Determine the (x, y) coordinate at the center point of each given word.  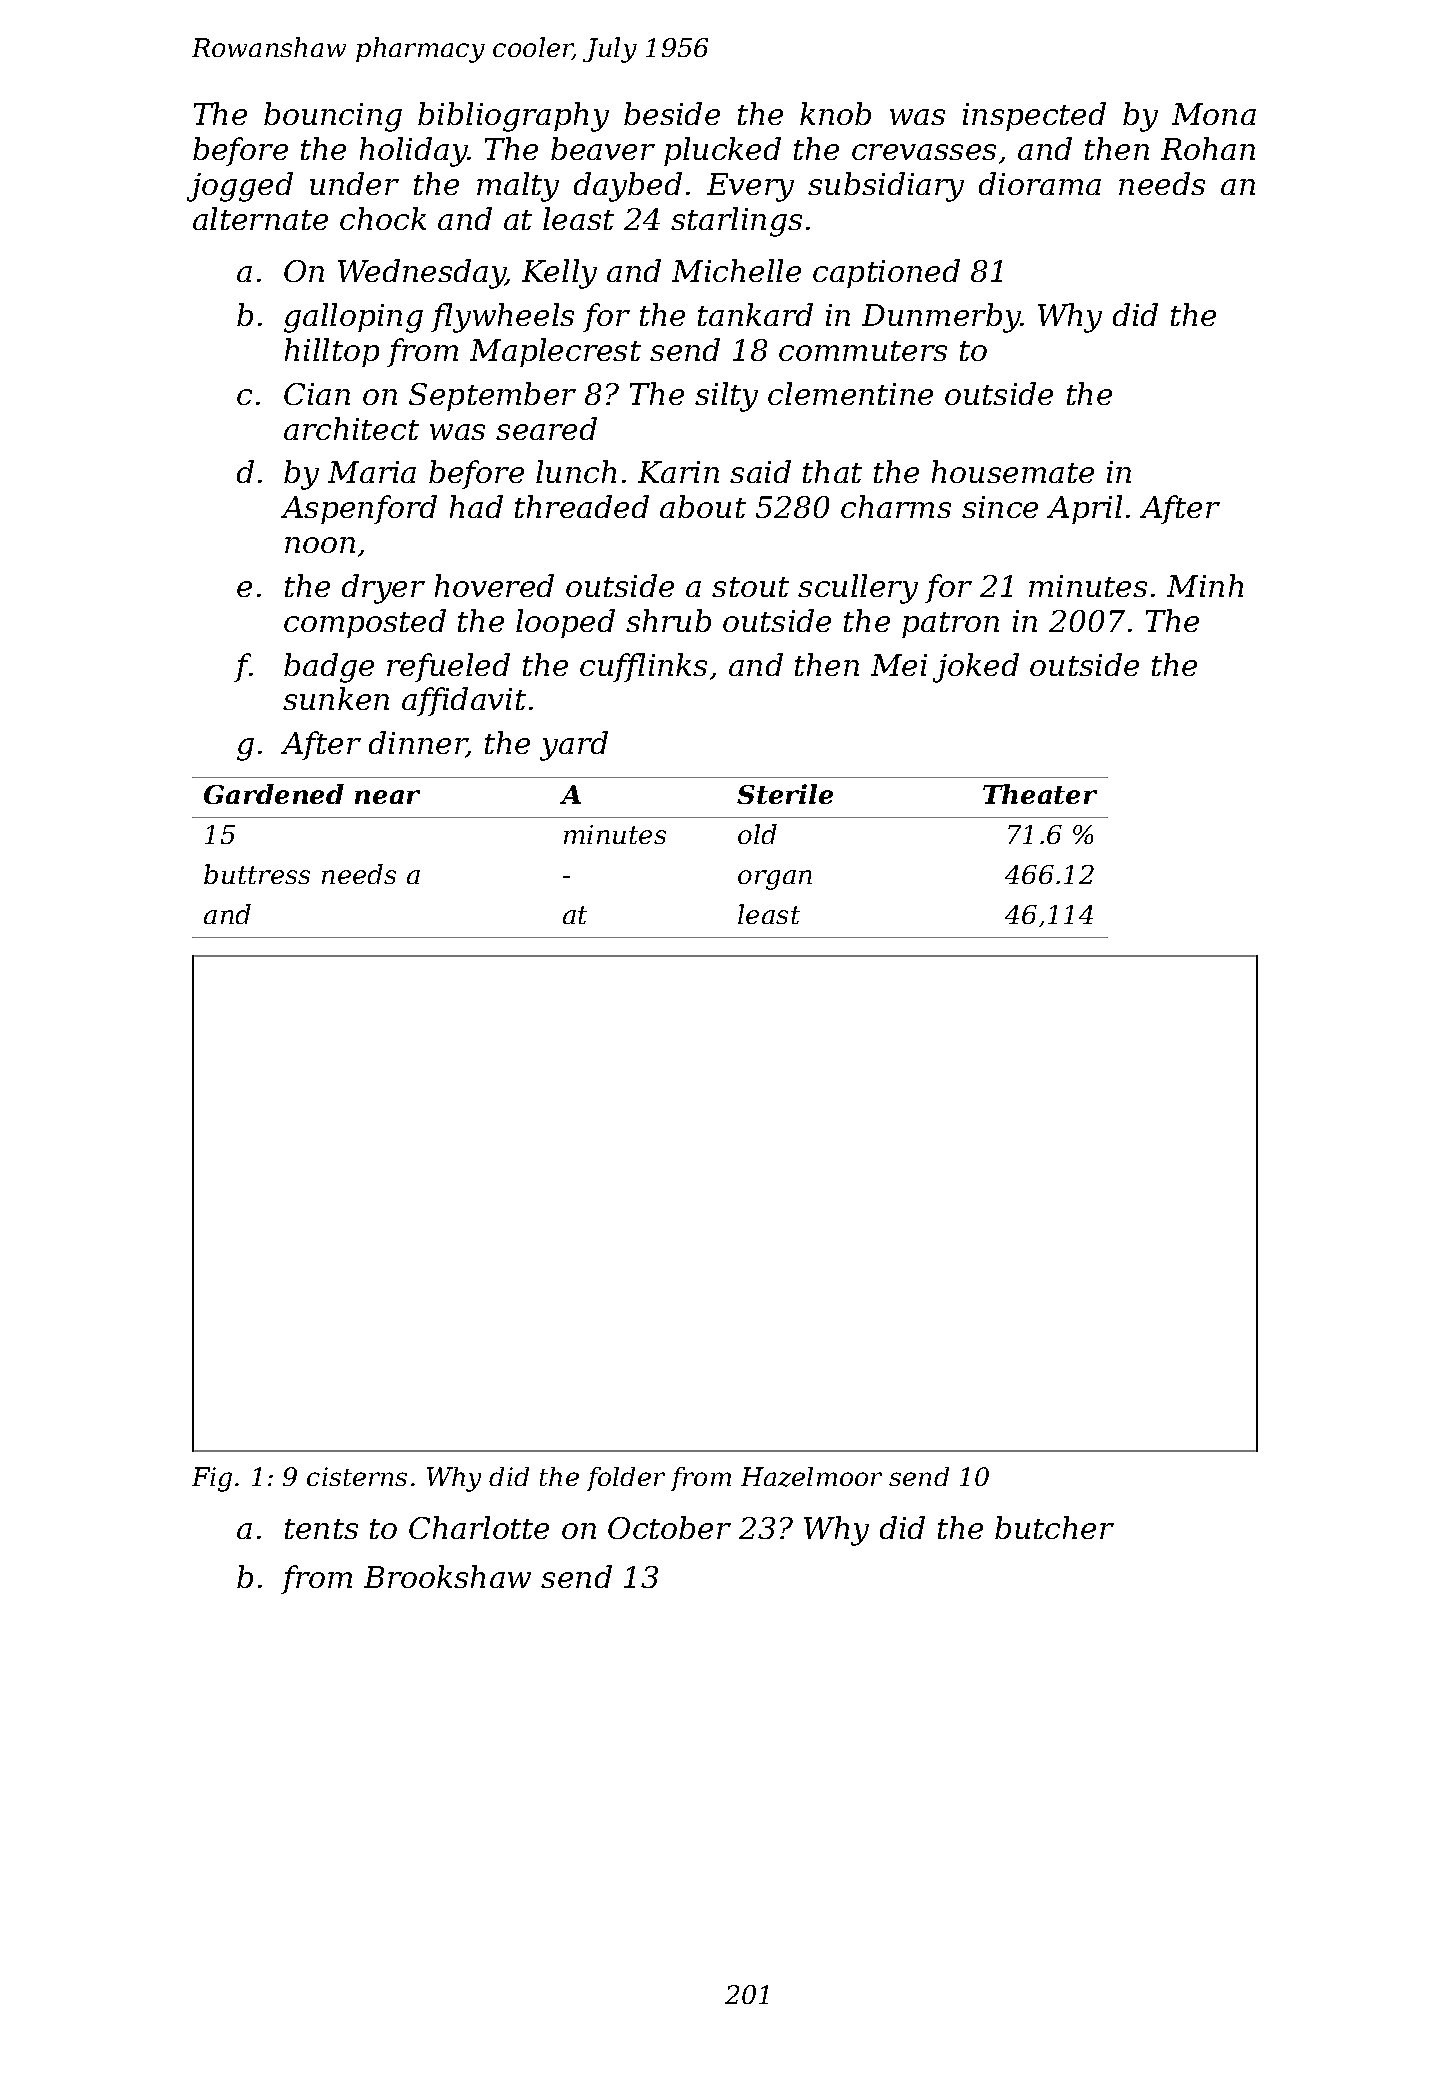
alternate (260, 218)
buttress (257, 874)
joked (976, 668)
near (387, 797)
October (669, 1527)
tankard (755, 314)
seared (546, 428)
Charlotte (479, 1527)
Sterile (785, 794)
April (1084, 509)
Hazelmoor (811, 1477)
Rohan (1208, 148)
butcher (1054, 1527)
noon (320, 545)
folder (626, 1479)
